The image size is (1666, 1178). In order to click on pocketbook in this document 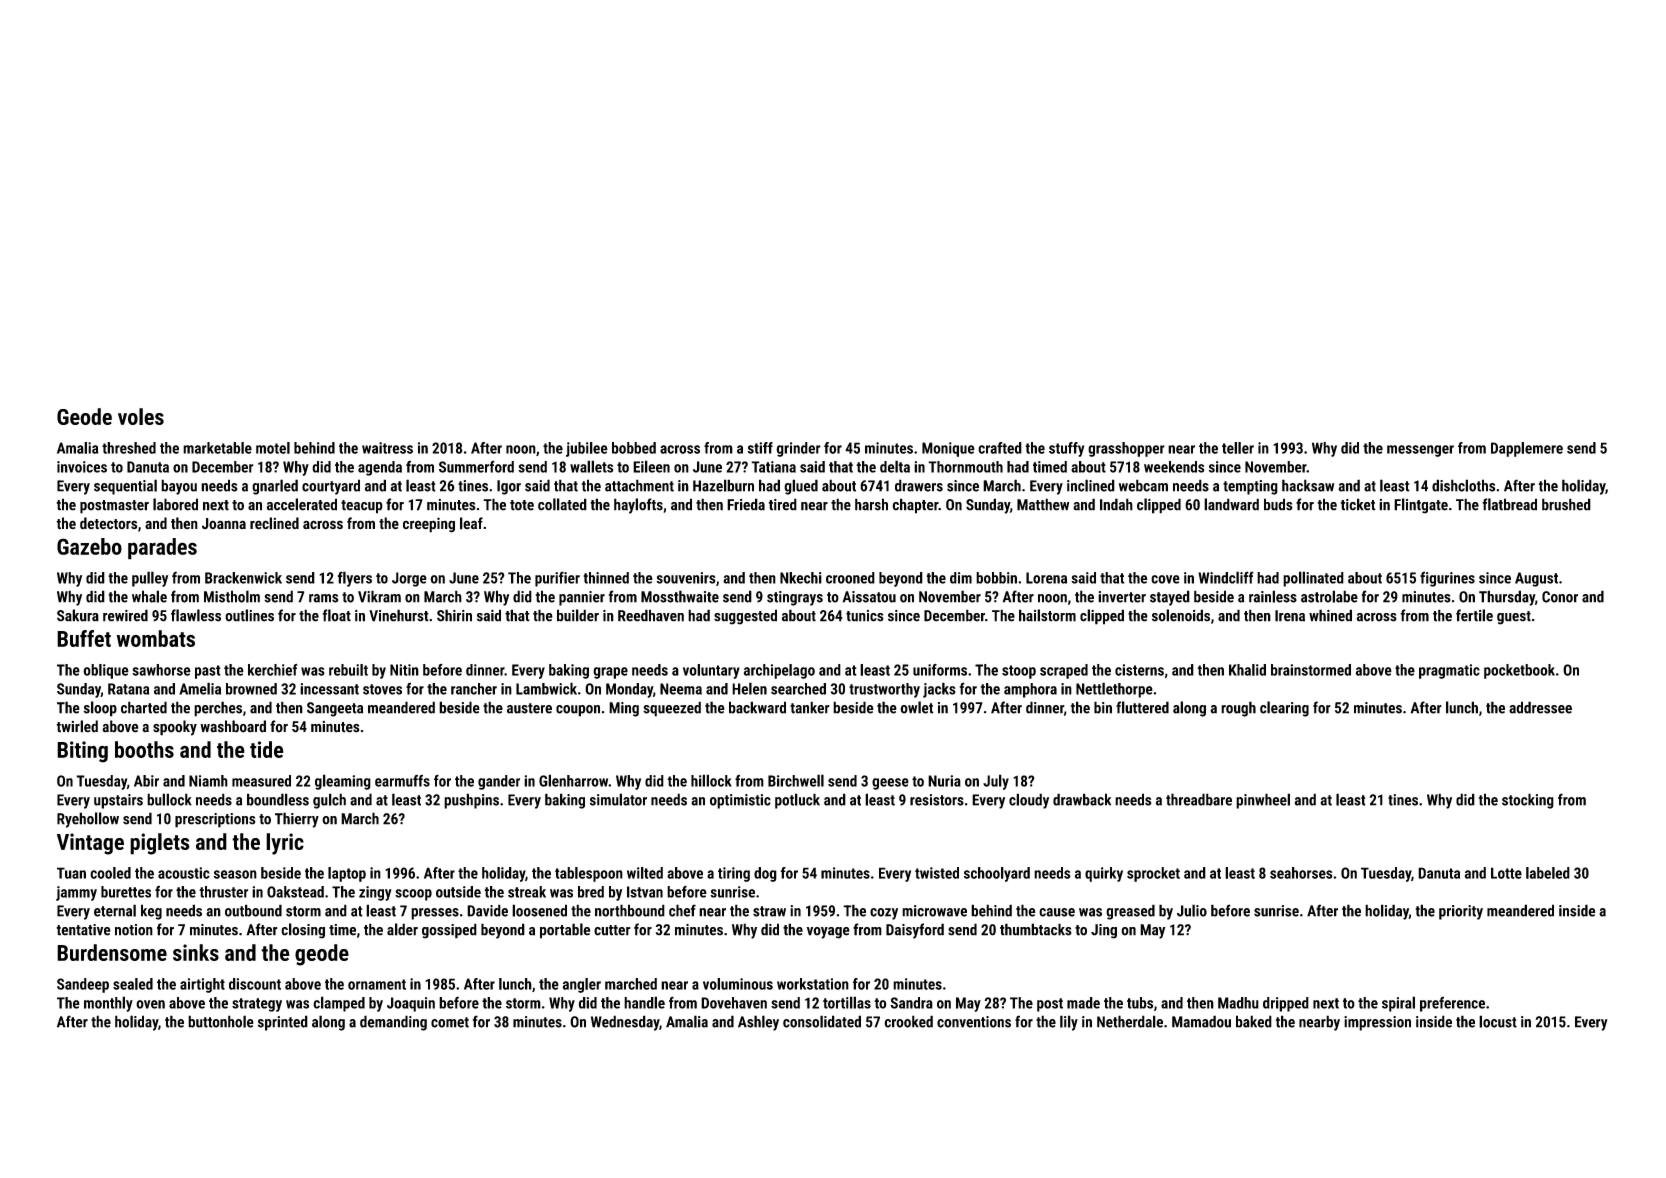, I will do `click(1519, 671)`.
